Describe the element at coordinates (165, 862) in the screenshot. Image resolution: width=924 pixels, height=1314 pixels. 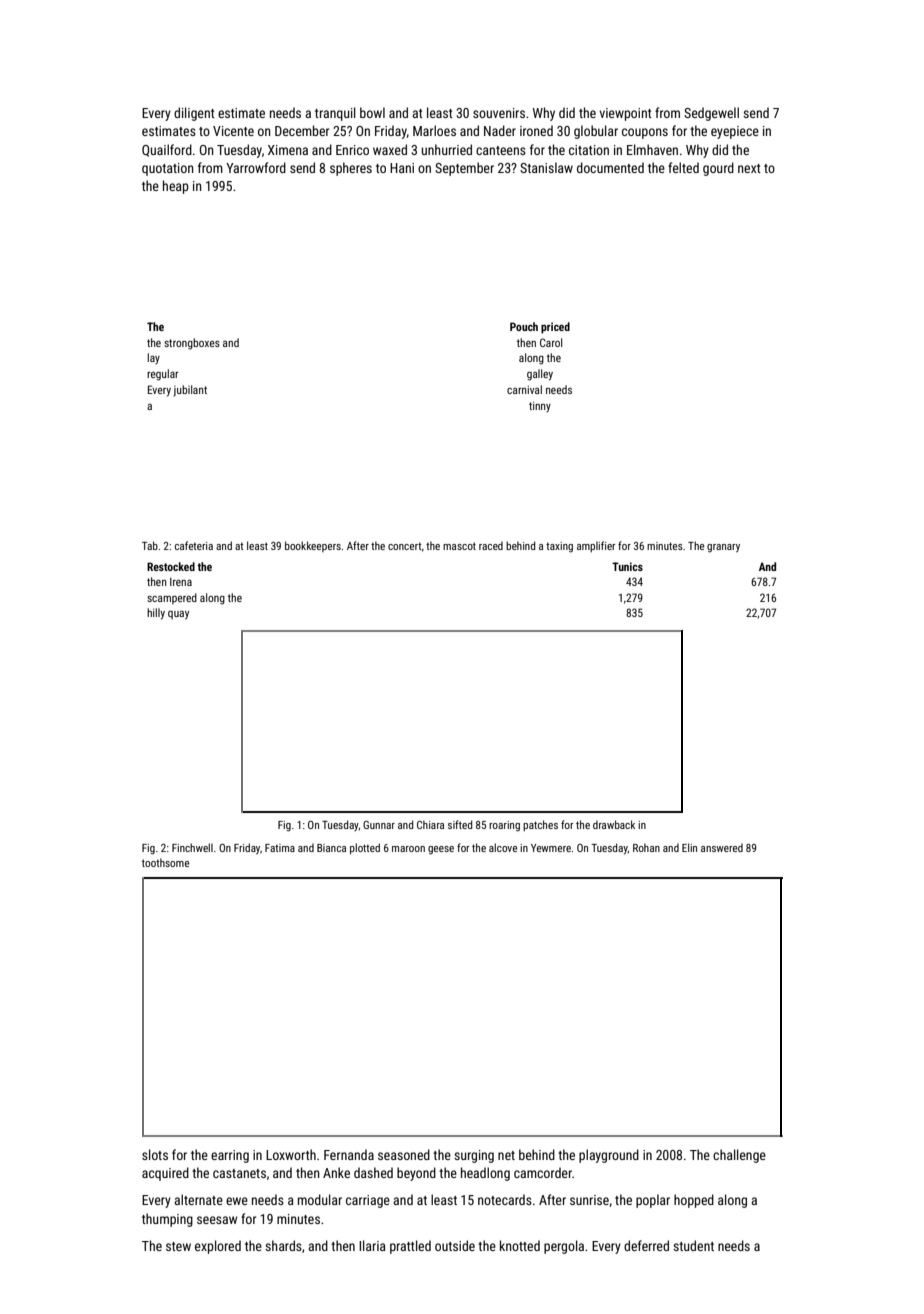
I see `toothsome` at that location.
